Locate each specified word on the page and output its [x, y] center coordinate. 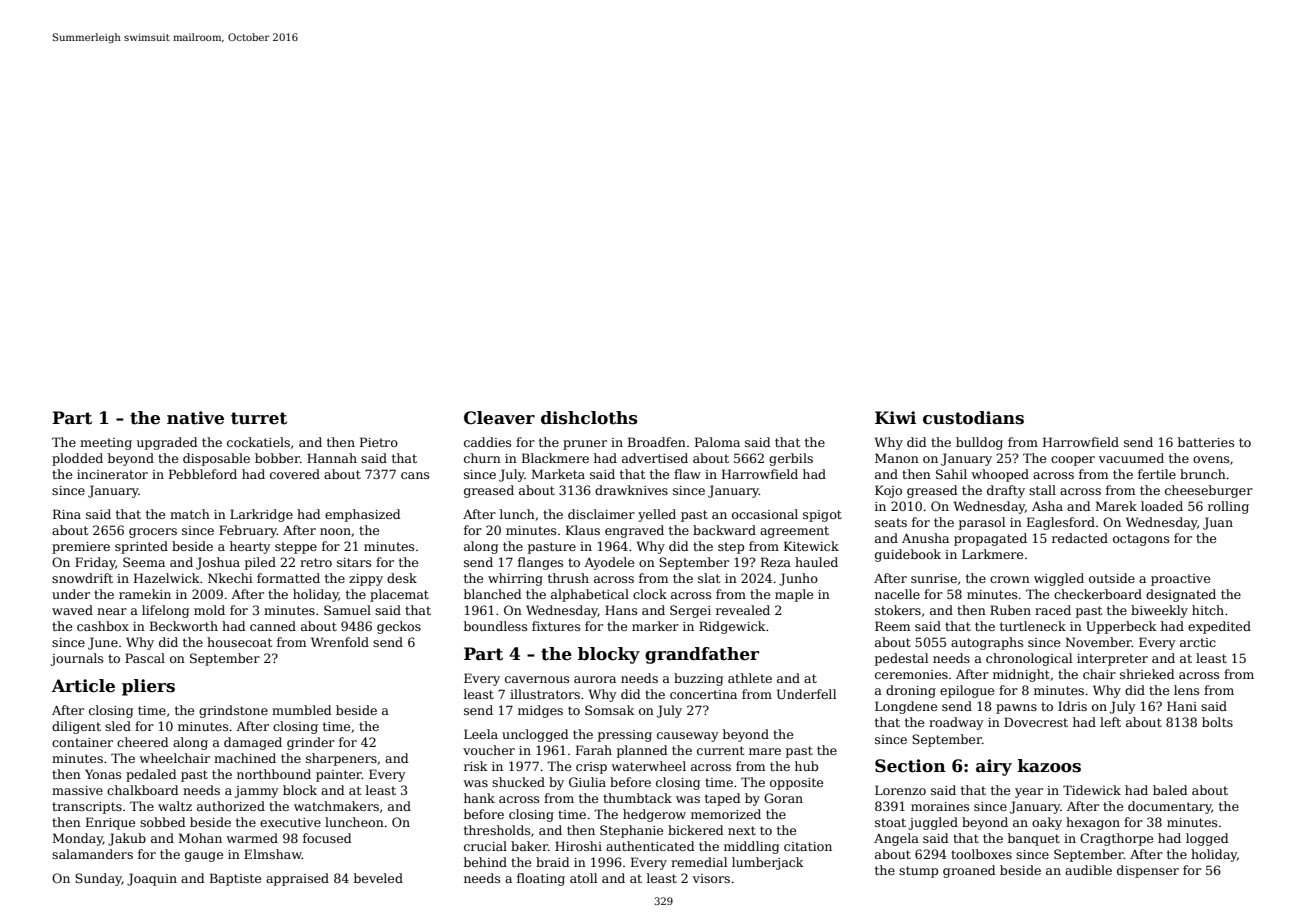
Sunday [98, 879]
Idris [1072, 706]
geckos [399, 627]
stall [1042, 490]
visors [711, 878]
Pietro [379, 442]
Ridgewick [732, 627]
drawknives [631, 490]
